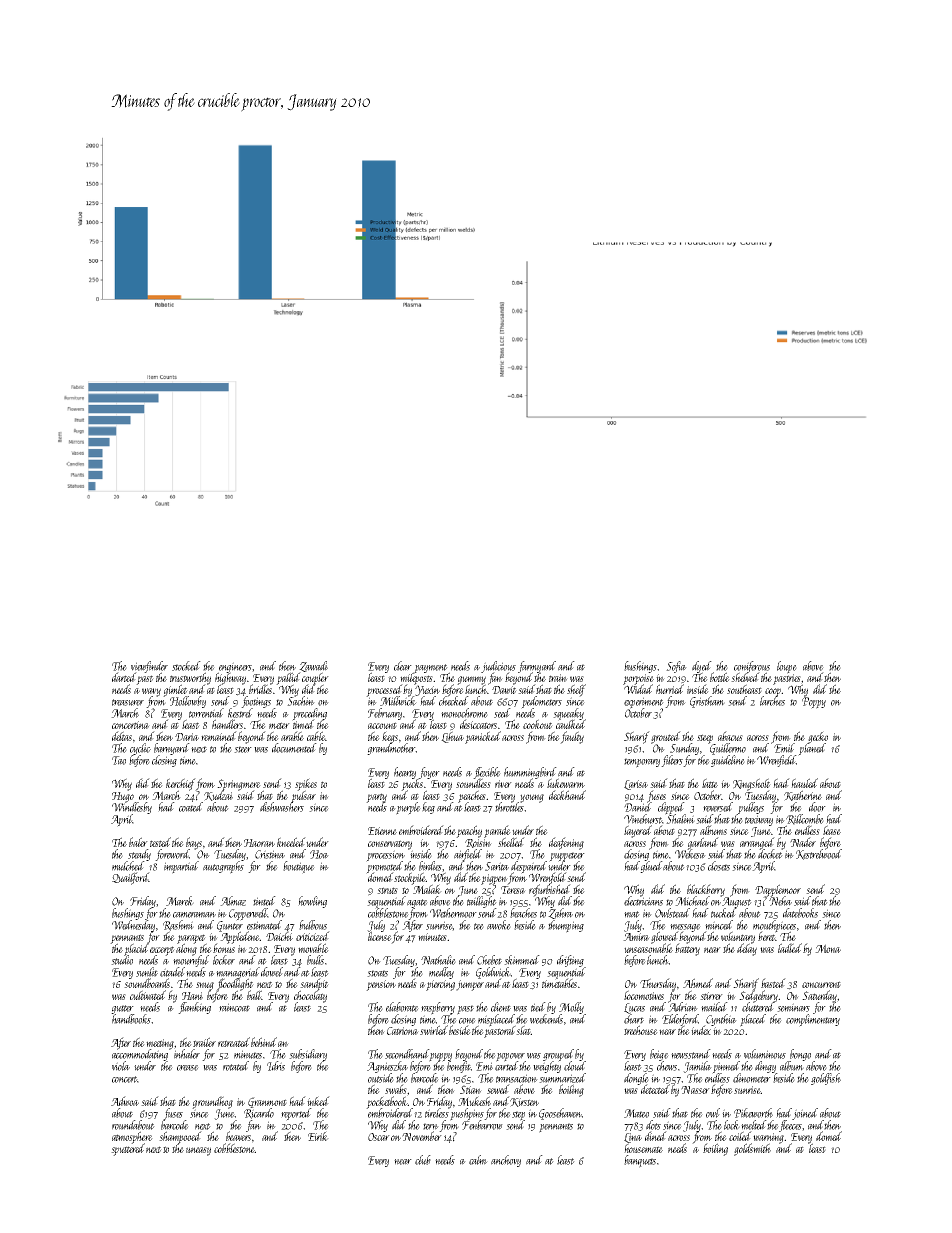 This screenshot has height=1233, width=952. What do you see at coordinates (537, 667) in the screenshot?
I see `farmyard` at bounding box center [537, 667].
